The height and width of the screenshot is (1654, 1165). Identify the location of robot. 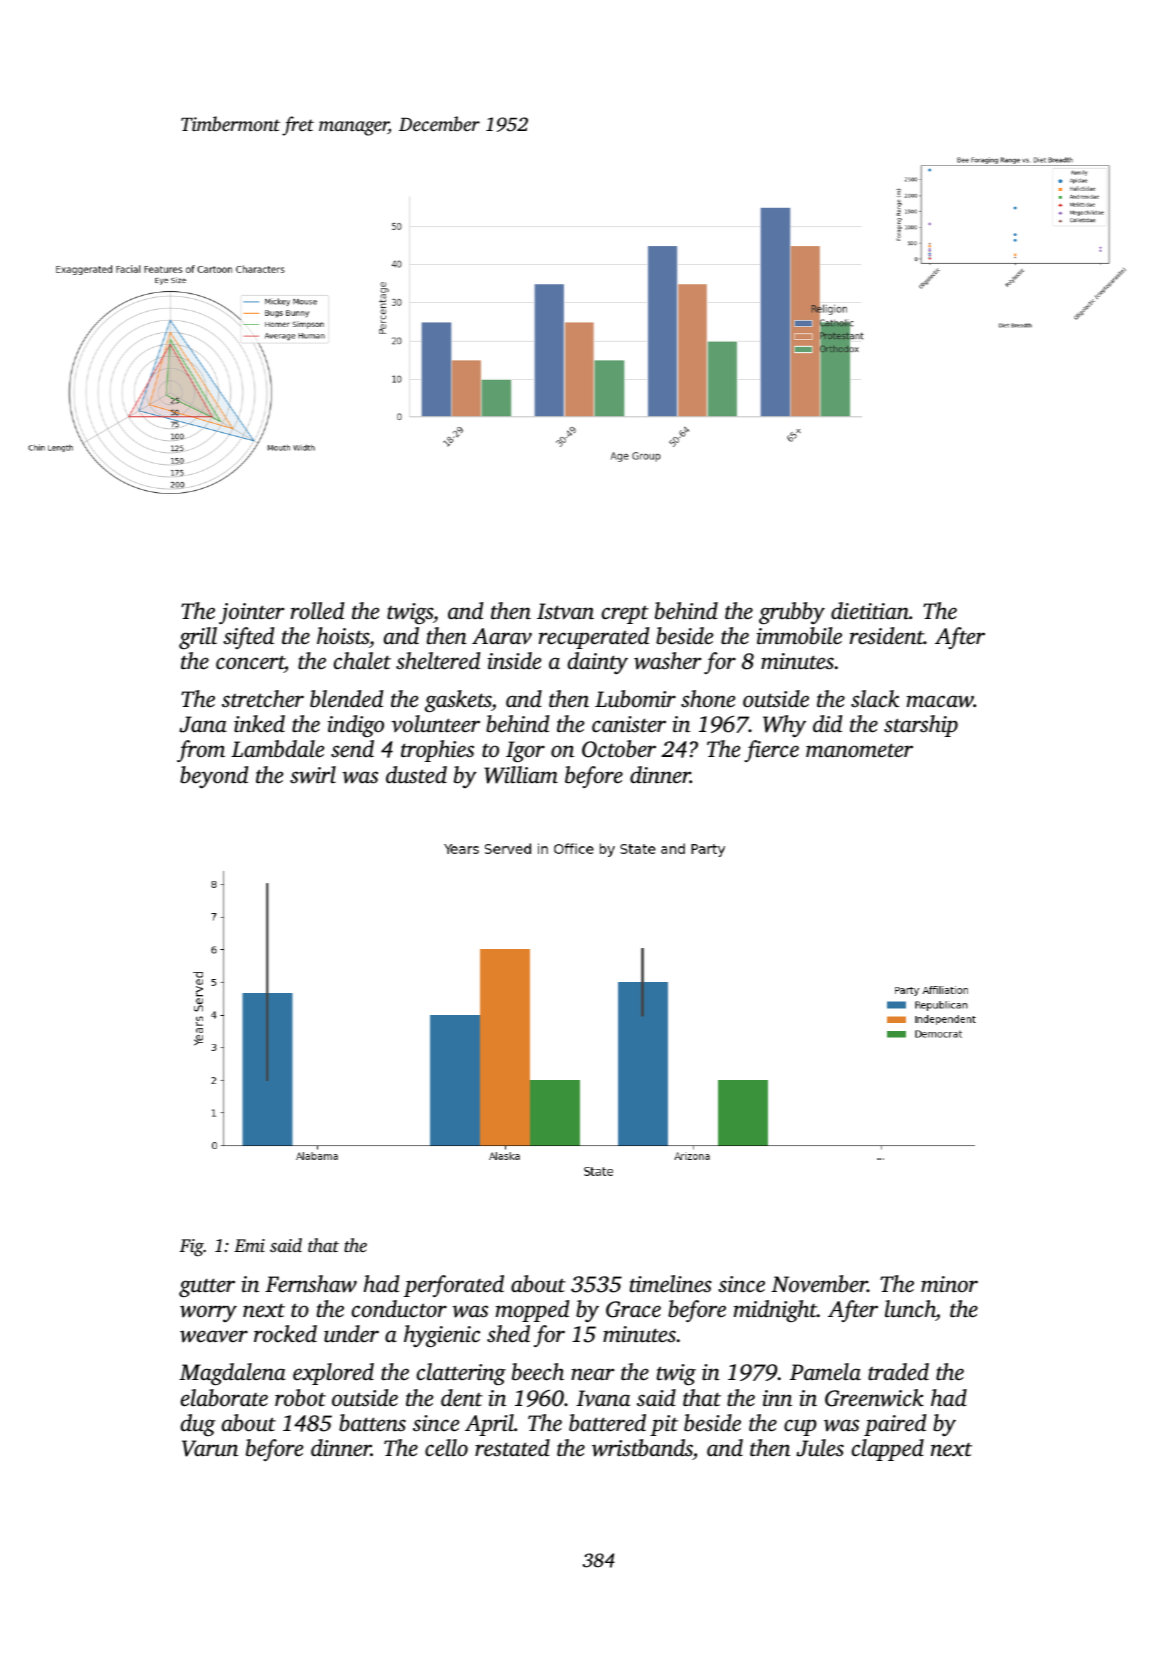
(300, 1398).
